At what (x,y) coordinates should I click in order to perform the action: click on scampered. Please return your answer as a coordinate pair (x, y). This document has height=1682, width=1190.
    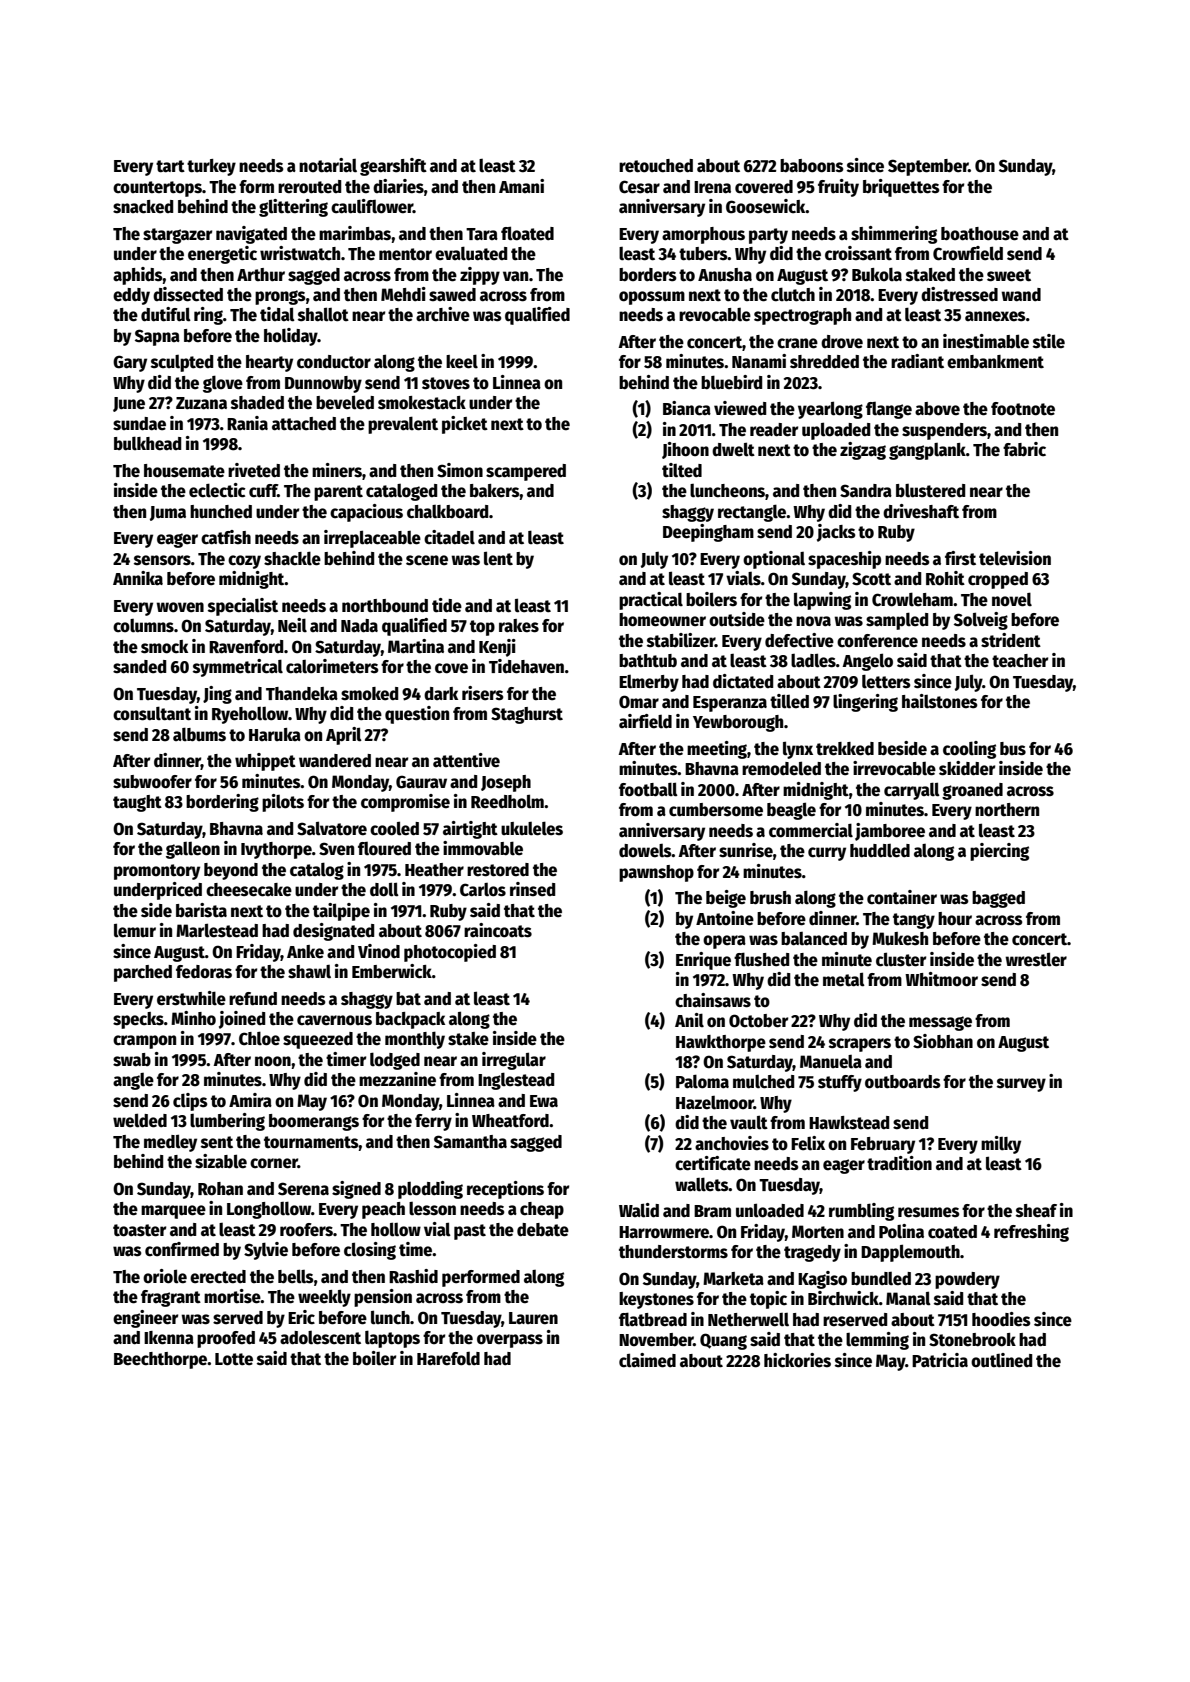
    Looking at the image, I should click on (526, 472).
